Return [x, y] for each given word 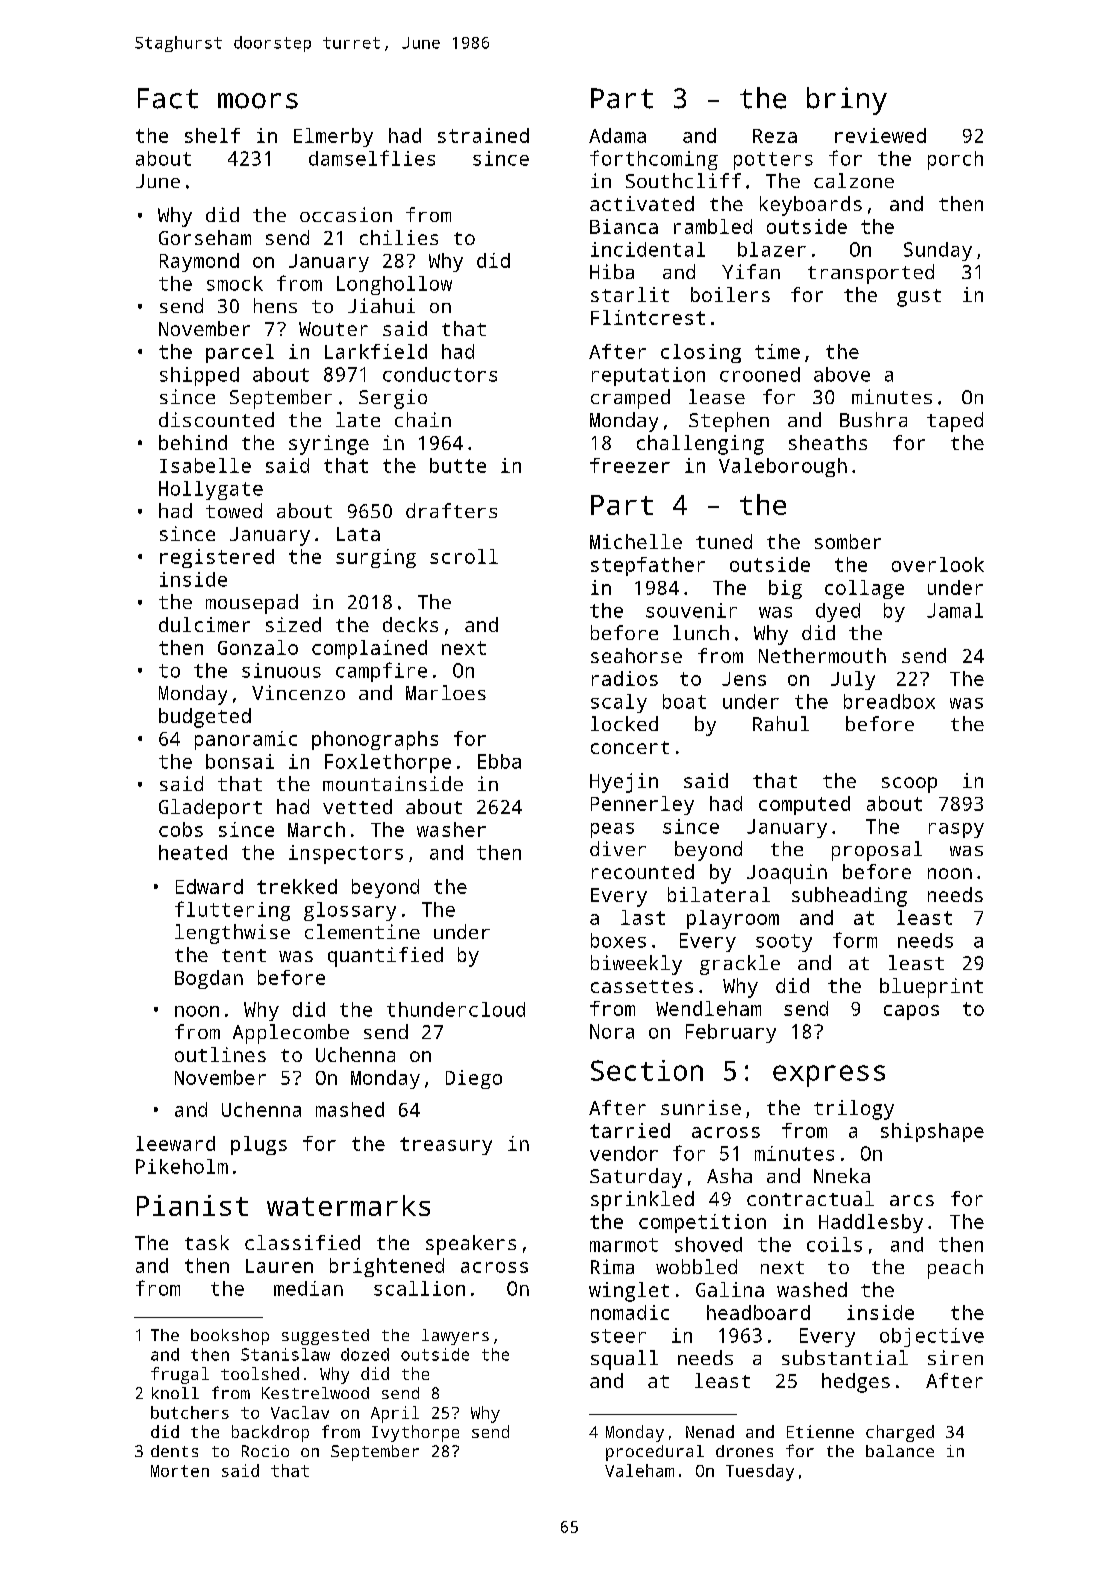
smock [235, 283]
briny [847, 101]
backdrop [270, 1433]
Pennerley [642, 805]
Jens [744, 679]
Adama [617, 135]
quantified [385, 957]
